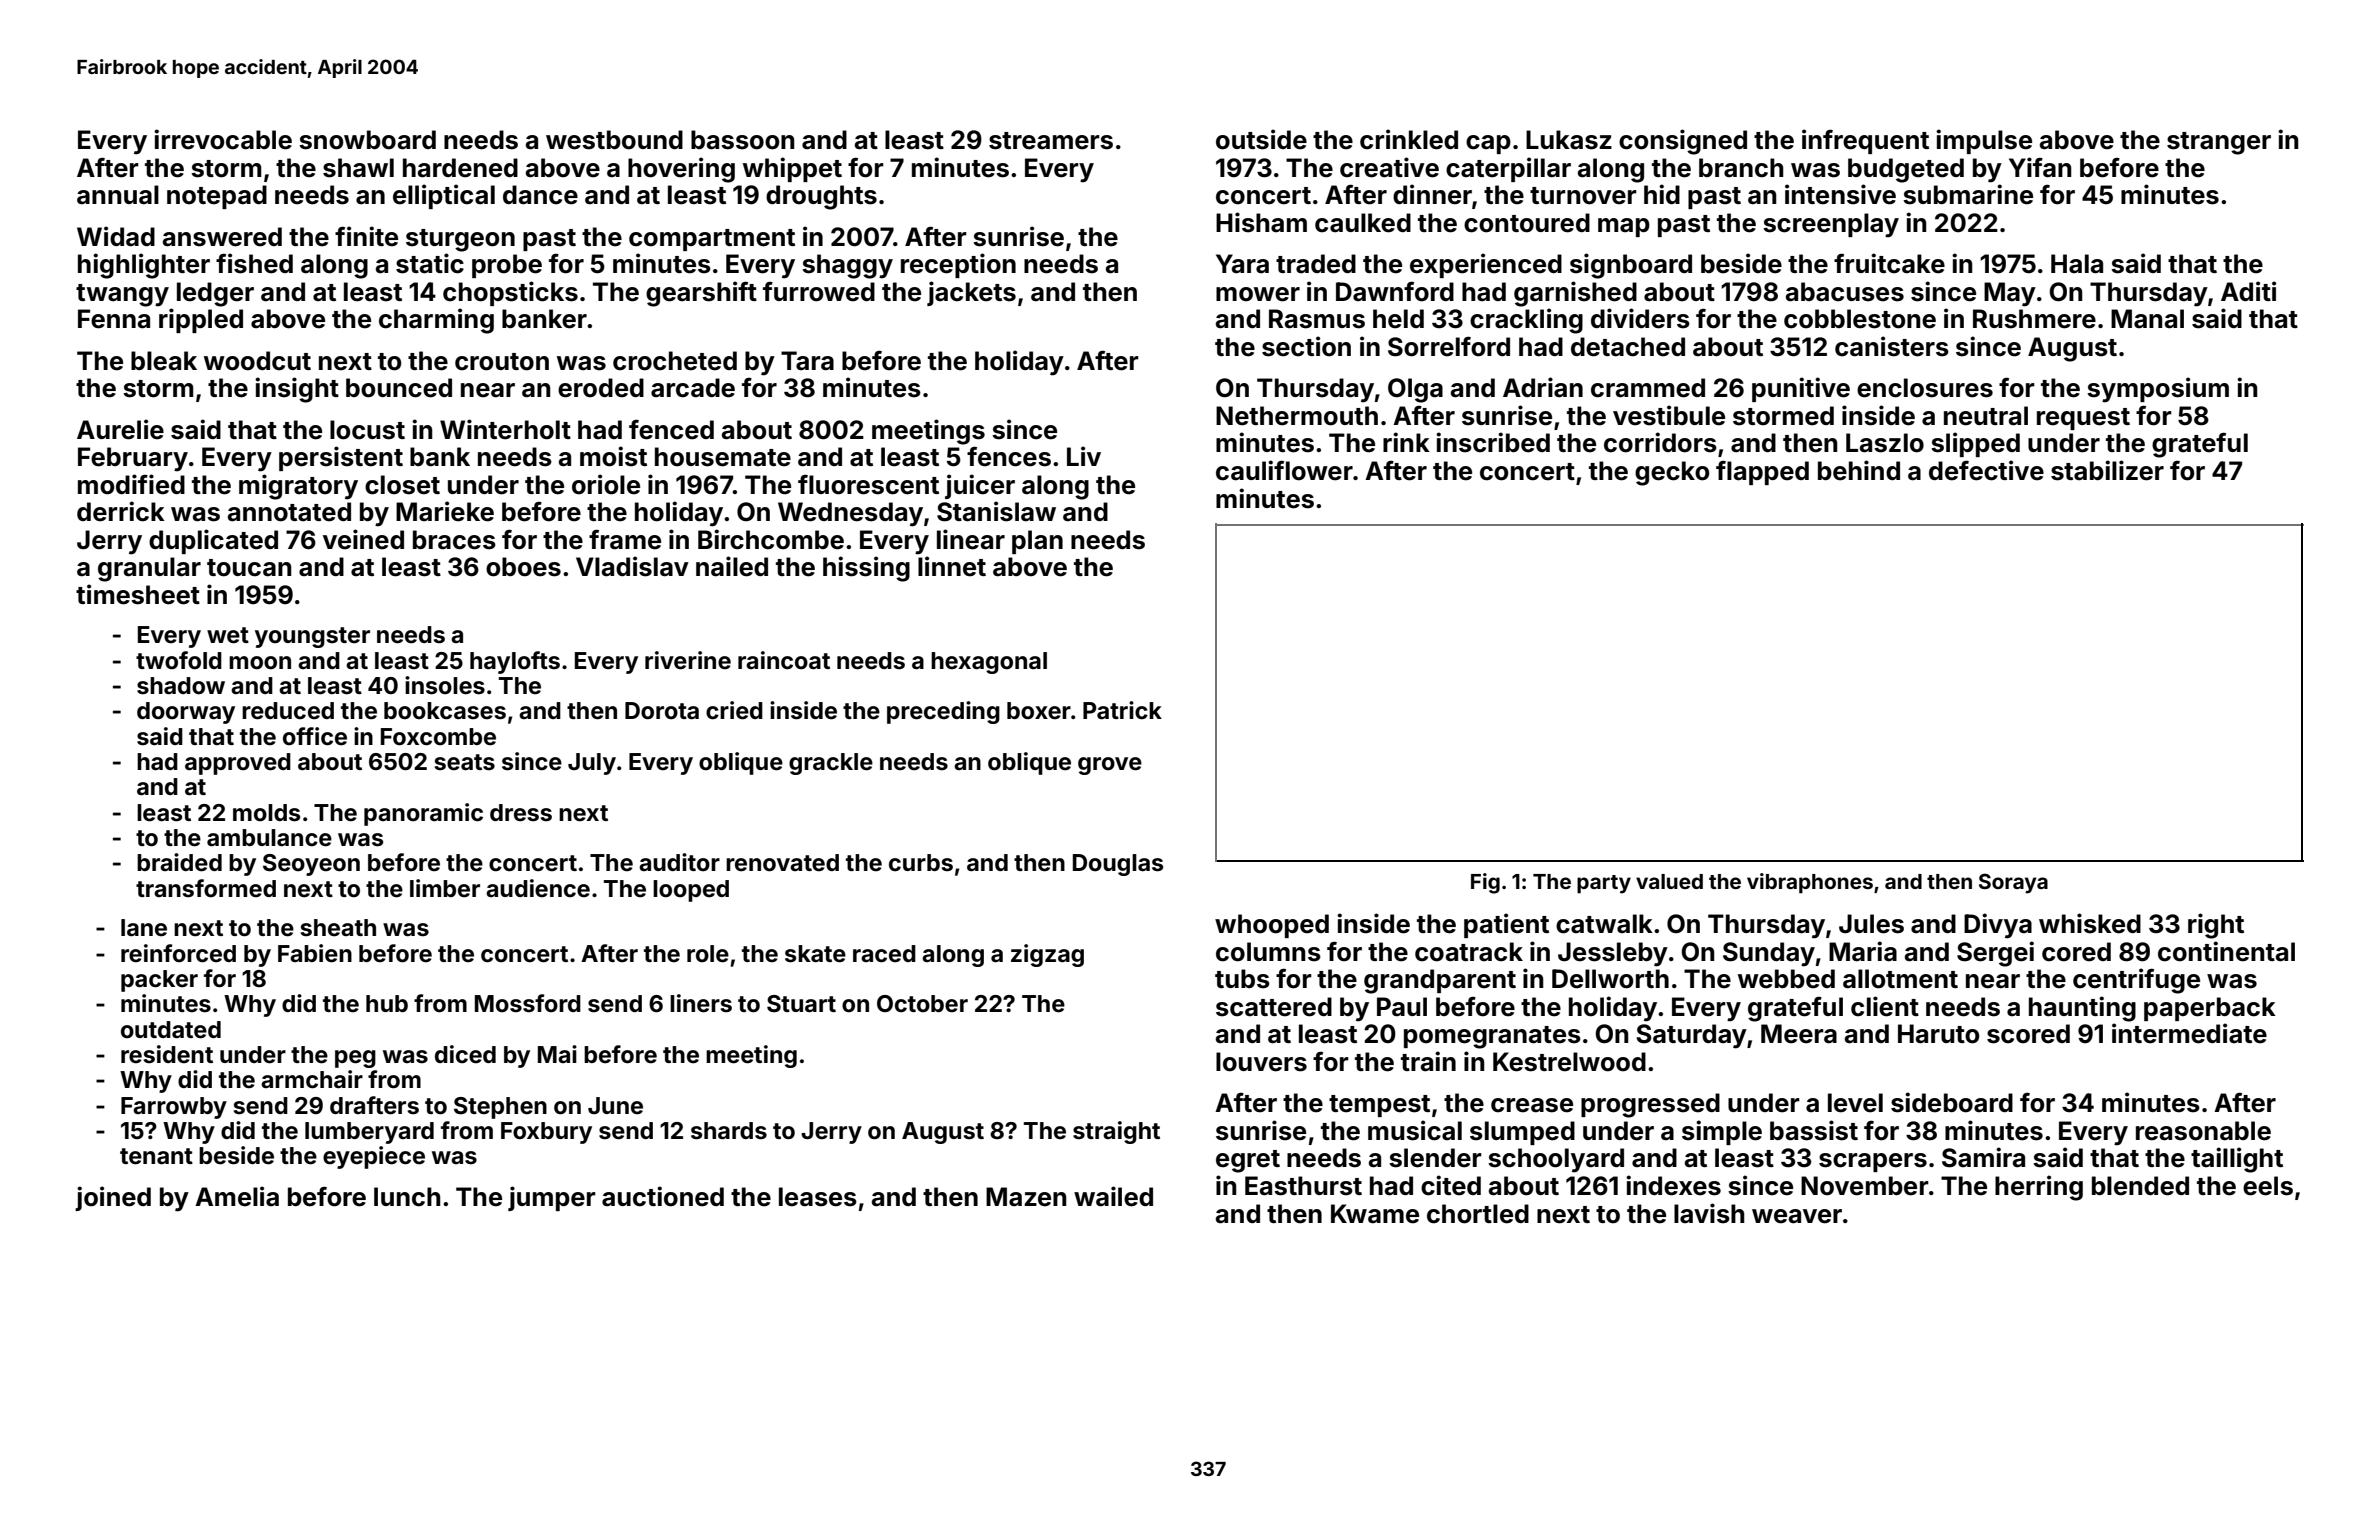 The width and height of the image is (2380, 1540). I want to click on consigned, so click(1683, 142).
